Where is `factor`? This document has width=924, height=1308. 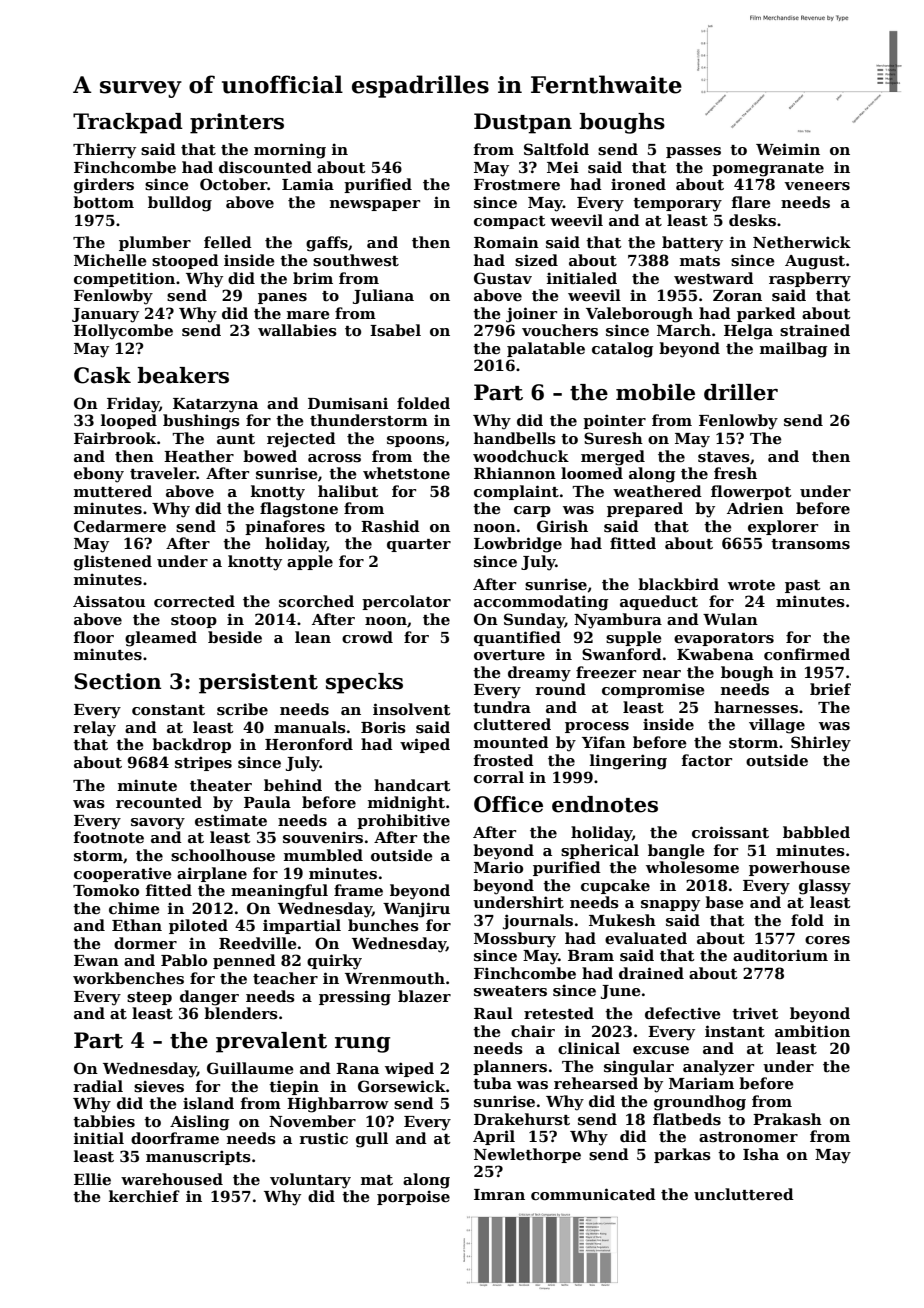
factor is located at coordinates (707, 760).
